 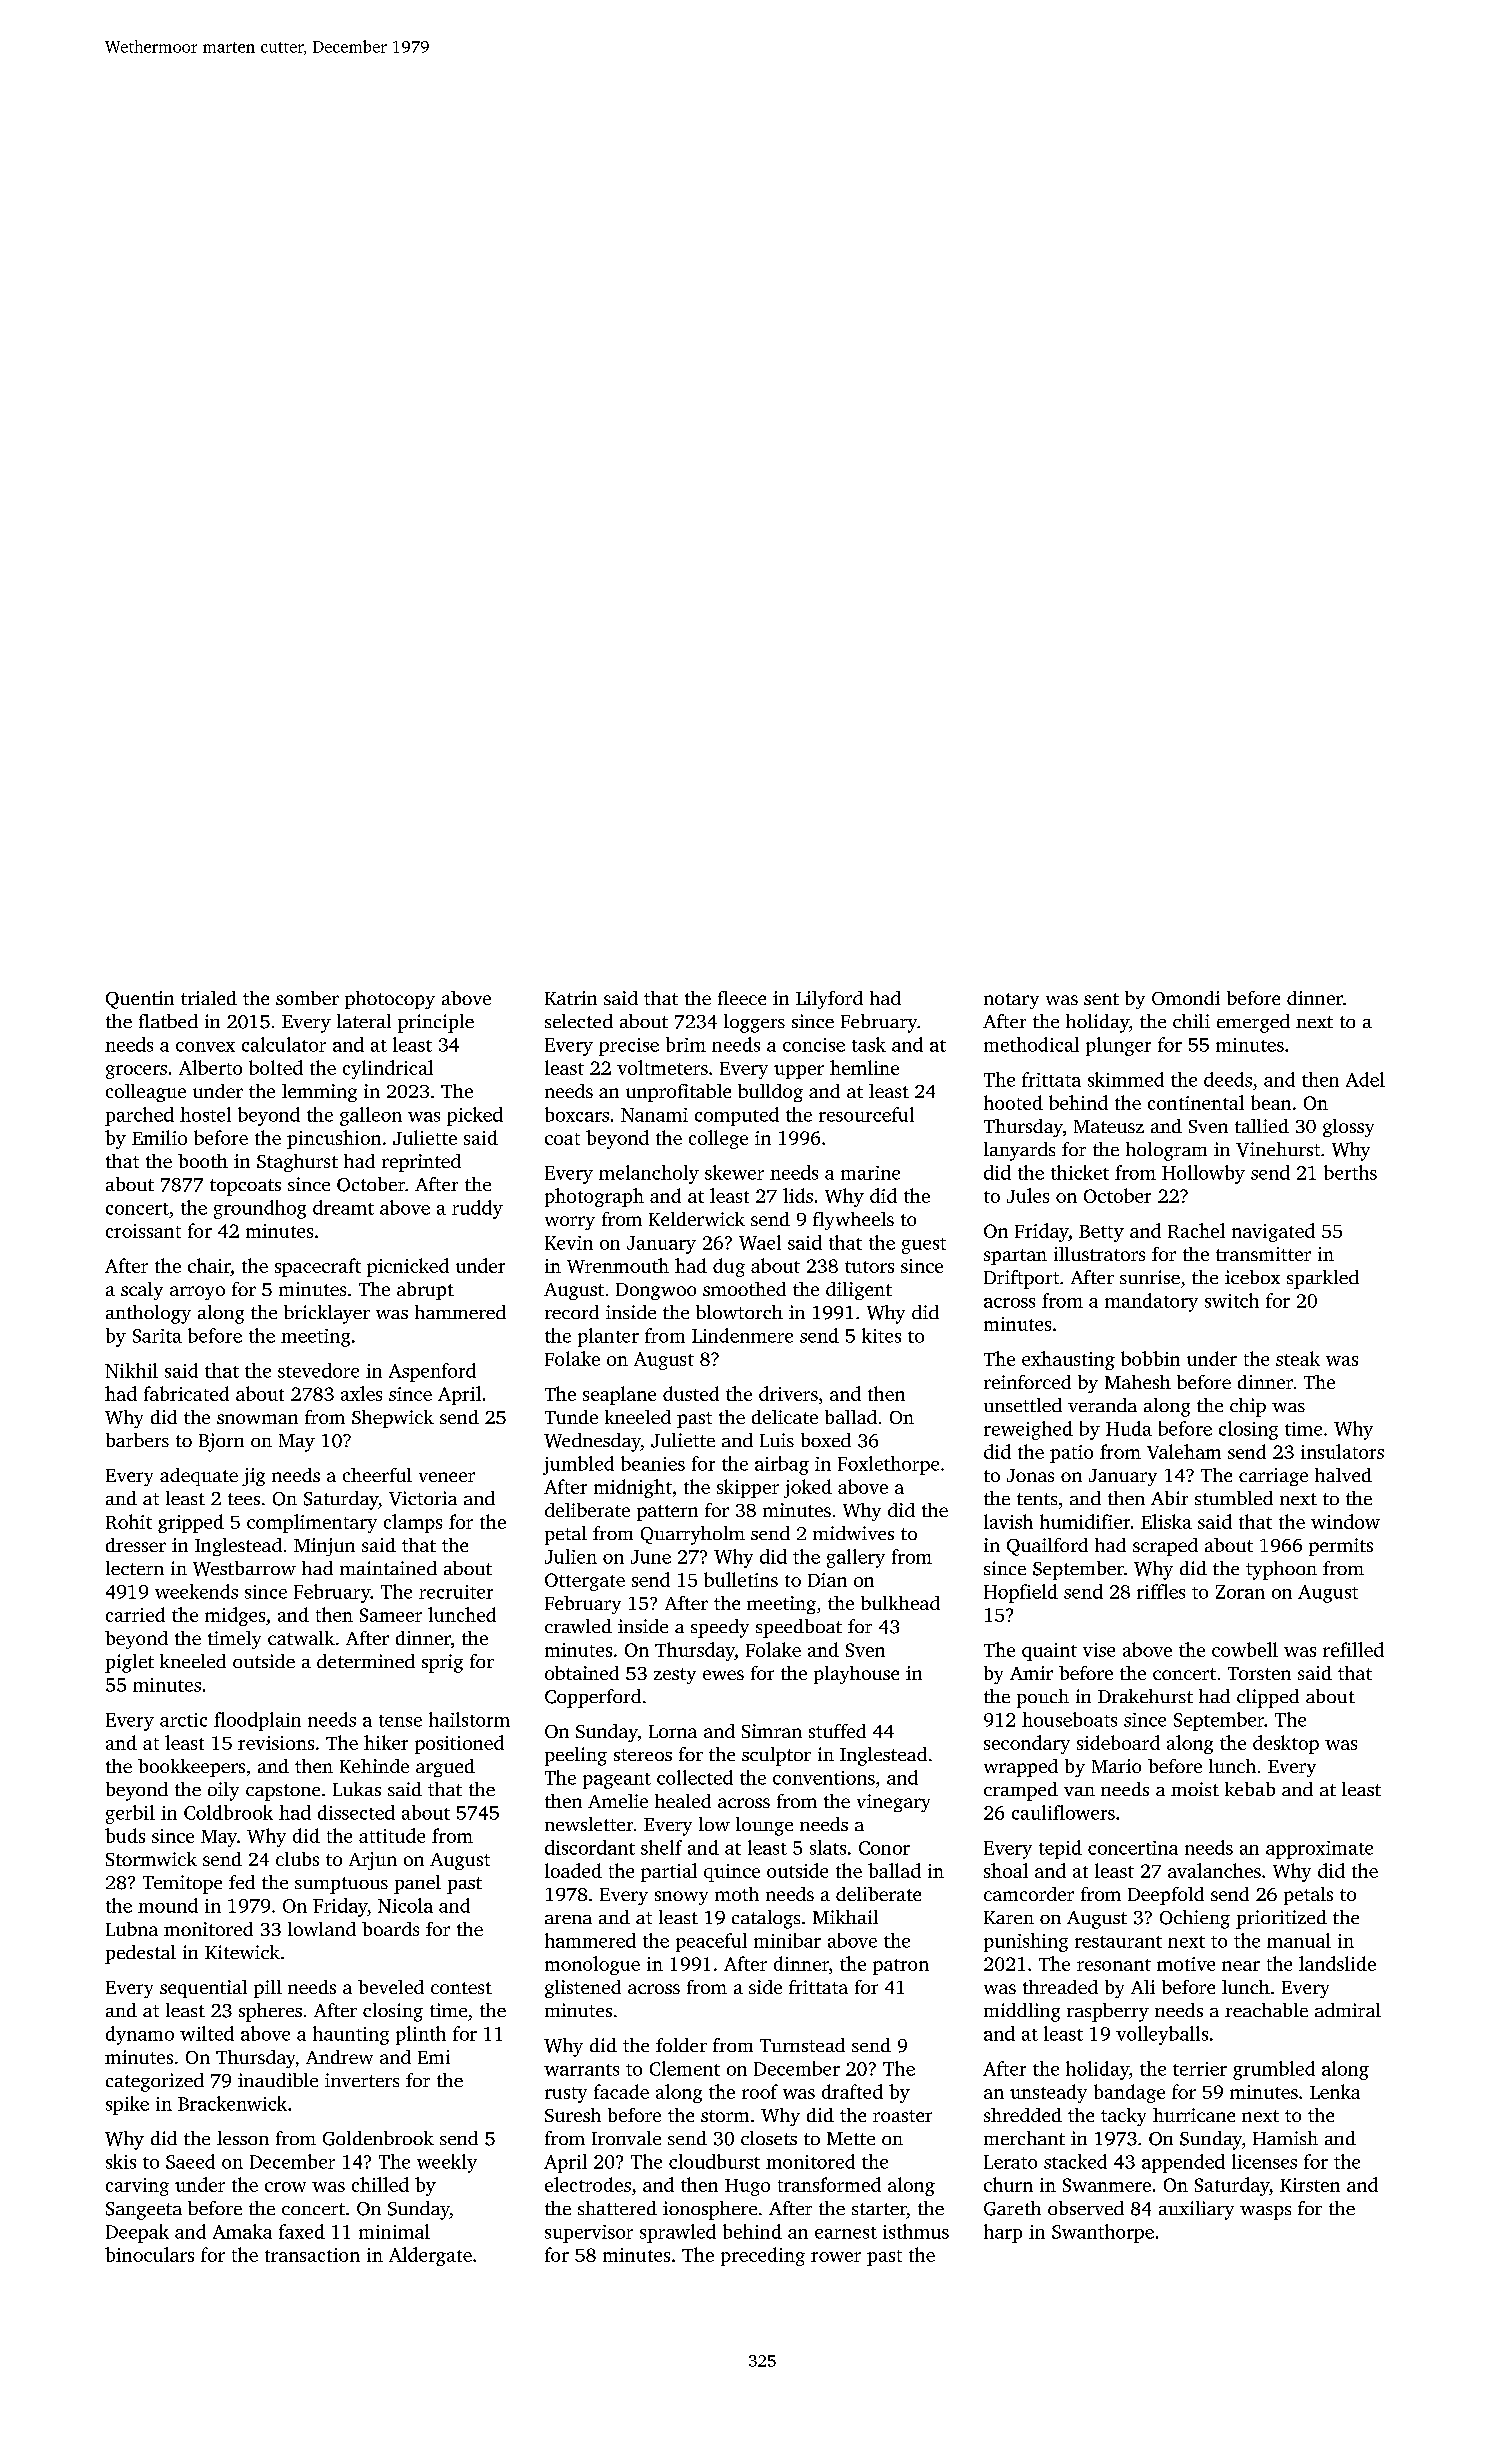 What do you see at coordinates (1281, 1570) in the screenshot?
I see `typhoon` at bounding box center [1281, 1570].
